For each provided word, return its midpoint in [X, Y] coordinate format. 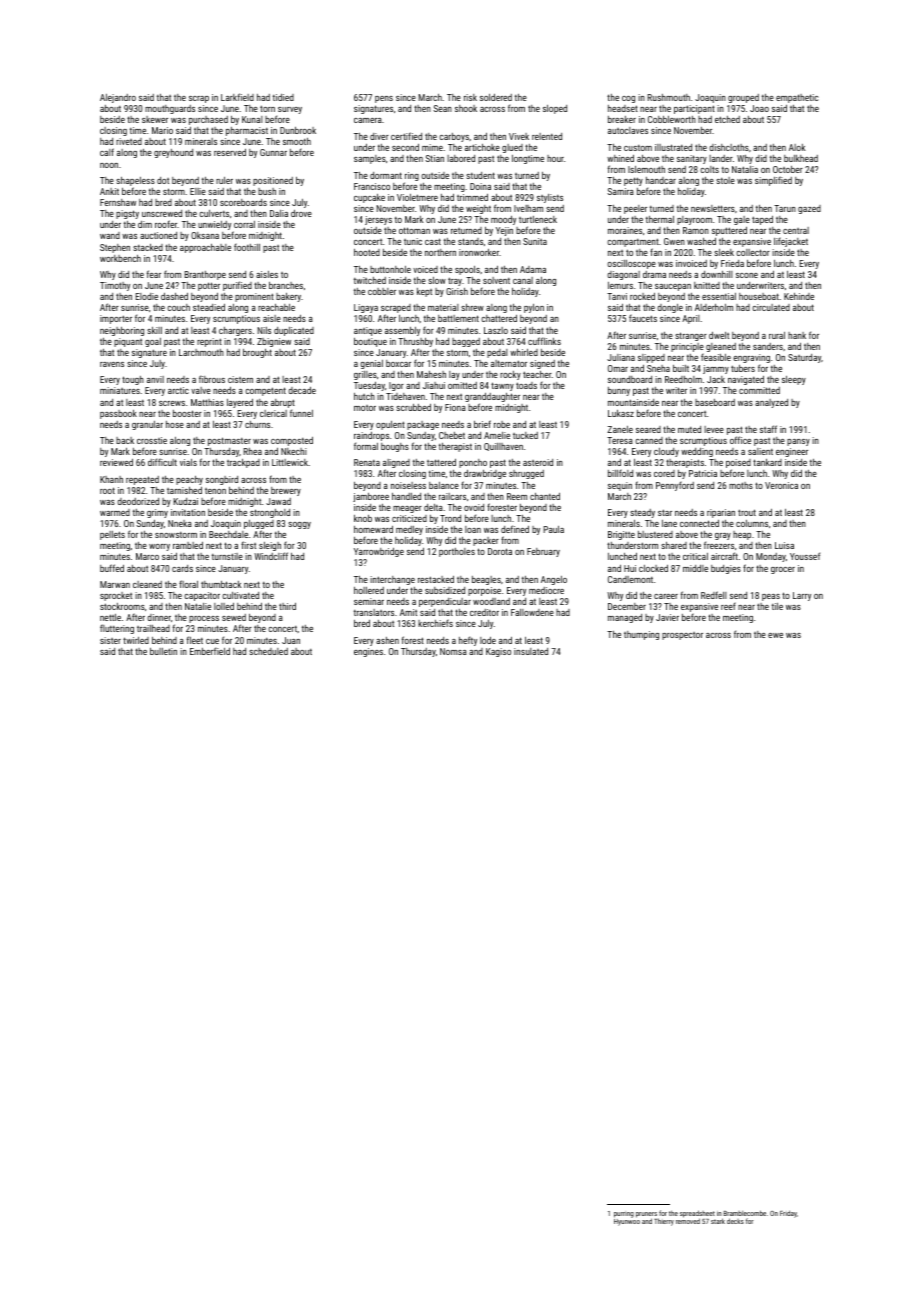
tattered [441, 462]
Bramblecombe [745, 1213]
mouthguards [170, 109]
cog [628, 99]
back [125, 440]
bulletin [163, 651]
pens [384, 99]
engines [368, 652]
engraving [751, 359]
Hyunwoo [627, 1222]
